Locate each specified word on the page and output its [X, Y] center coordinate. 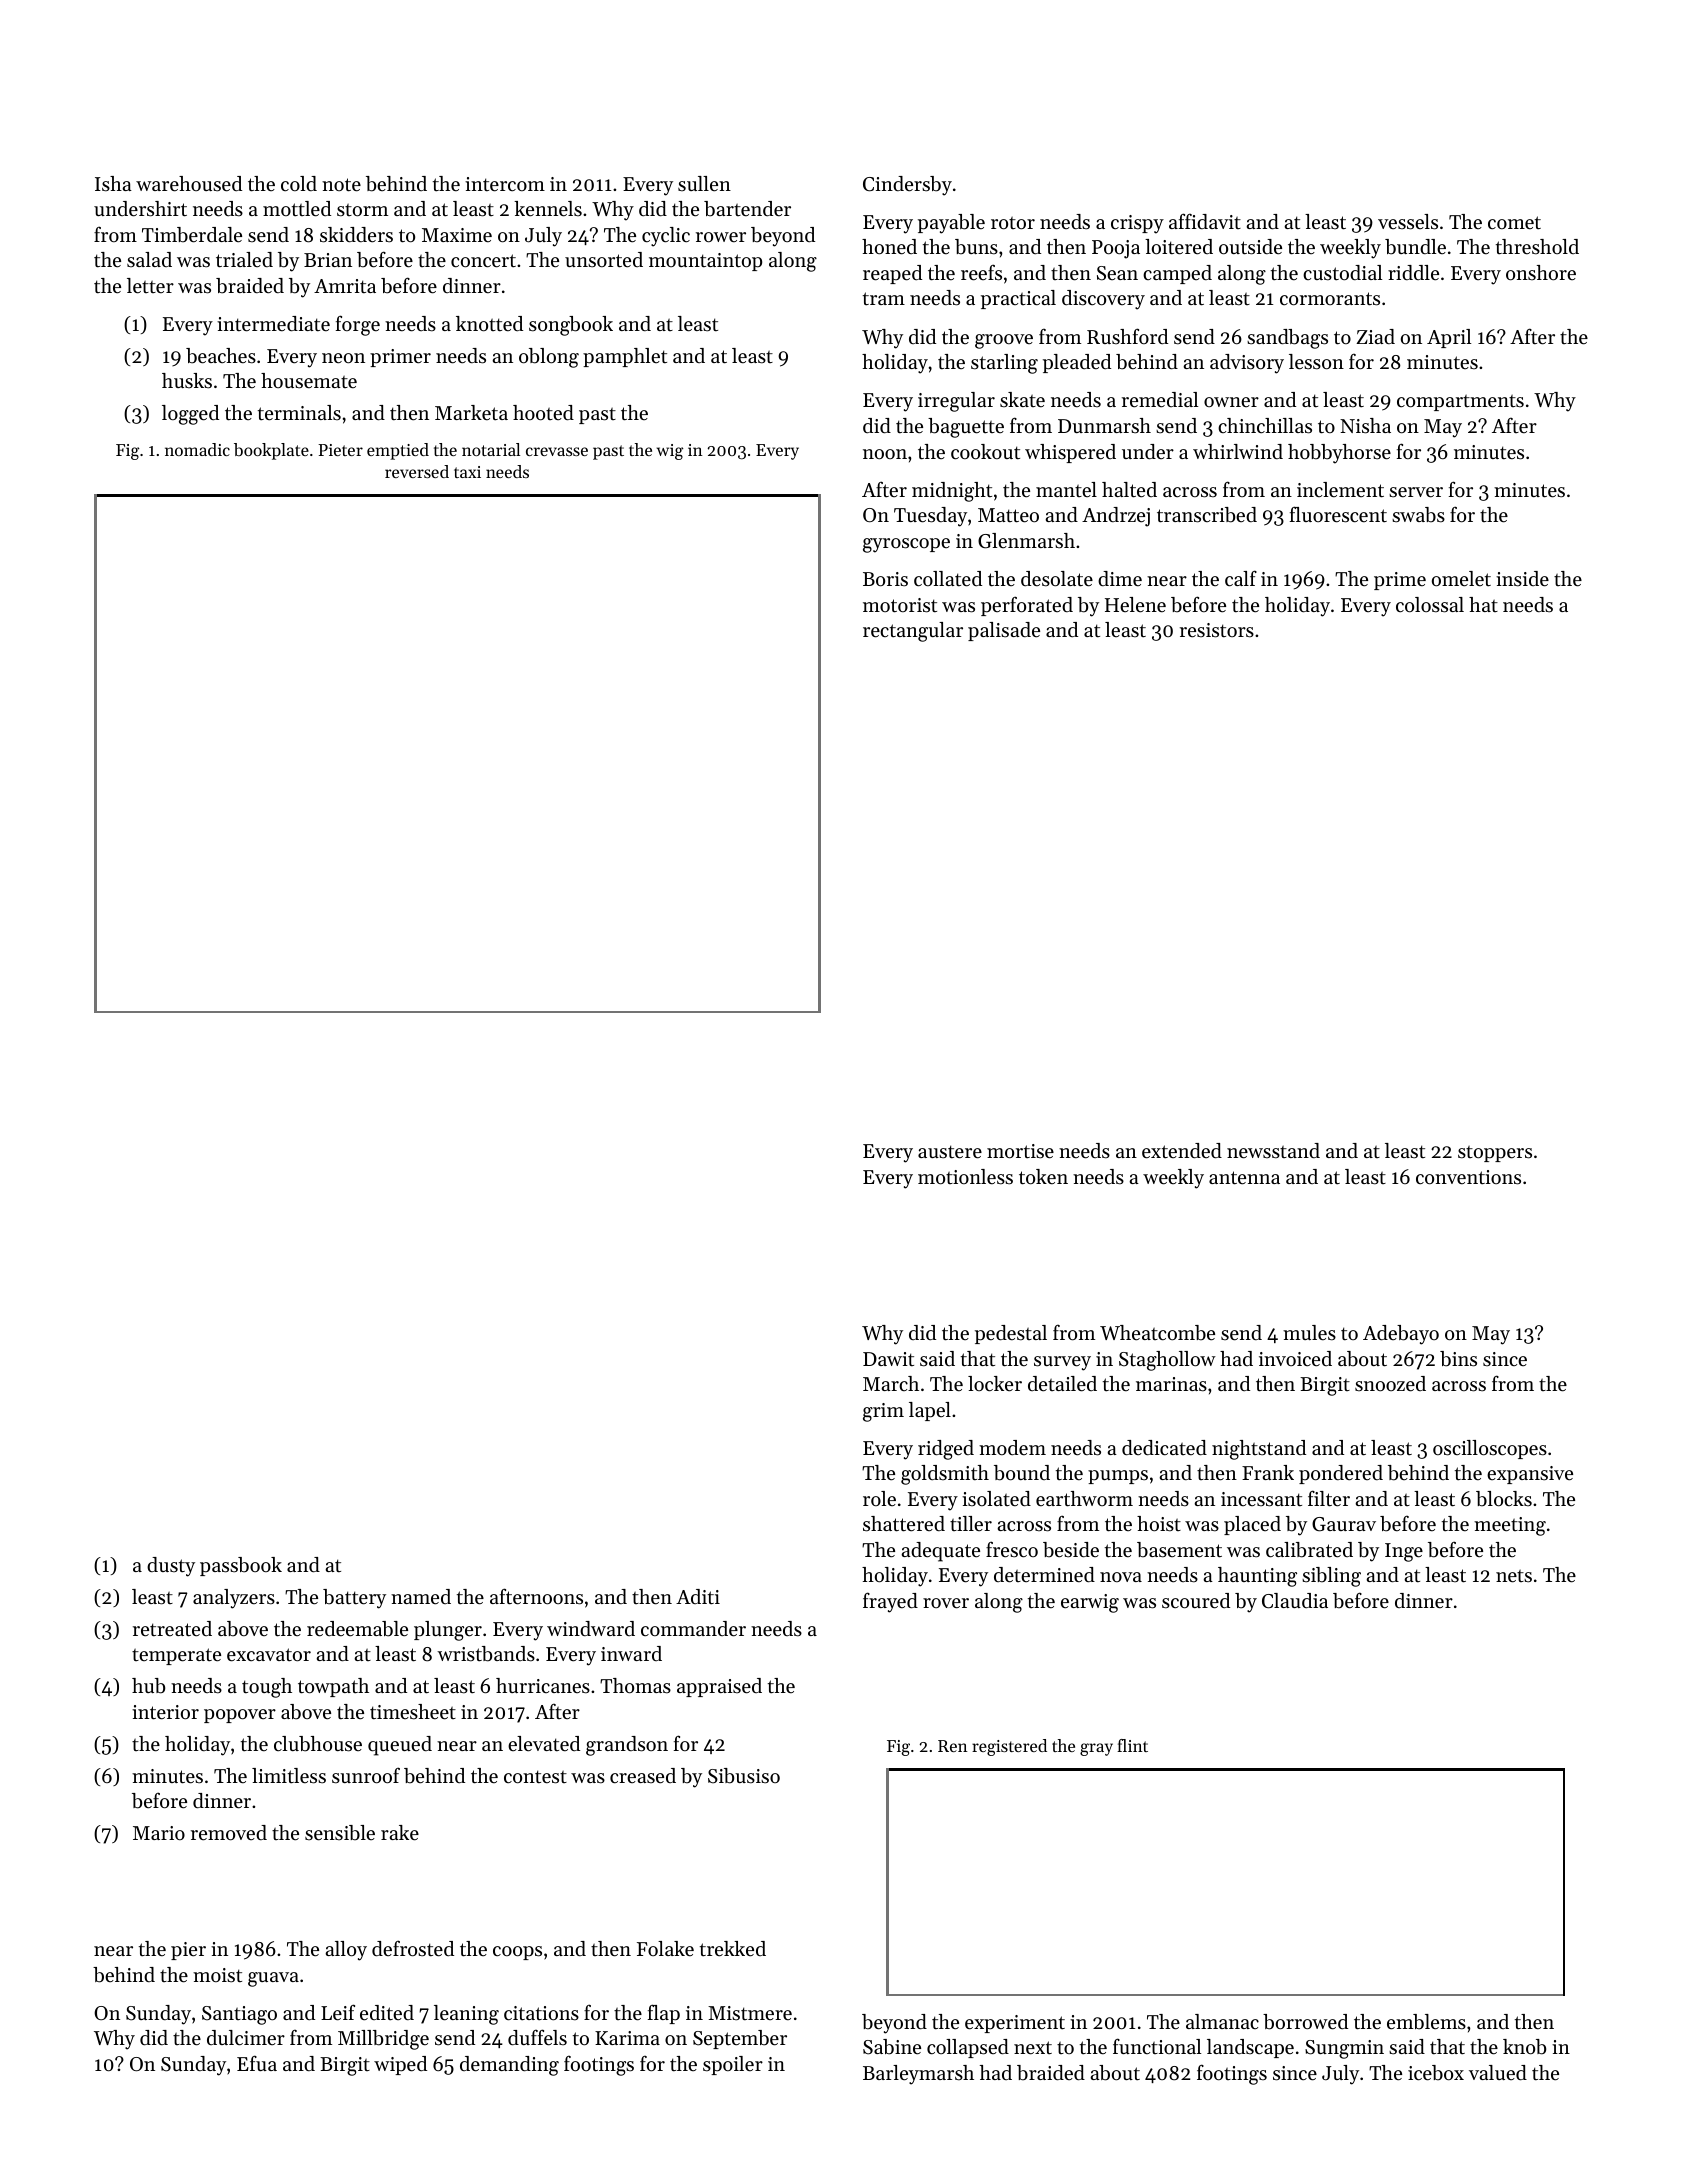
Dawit [888, 1359]
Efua [257, 2063]
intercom [505, 184]
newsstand [1273, 1151]
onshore [1541, 272]
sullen [704, 184]
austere [950, 1152]
